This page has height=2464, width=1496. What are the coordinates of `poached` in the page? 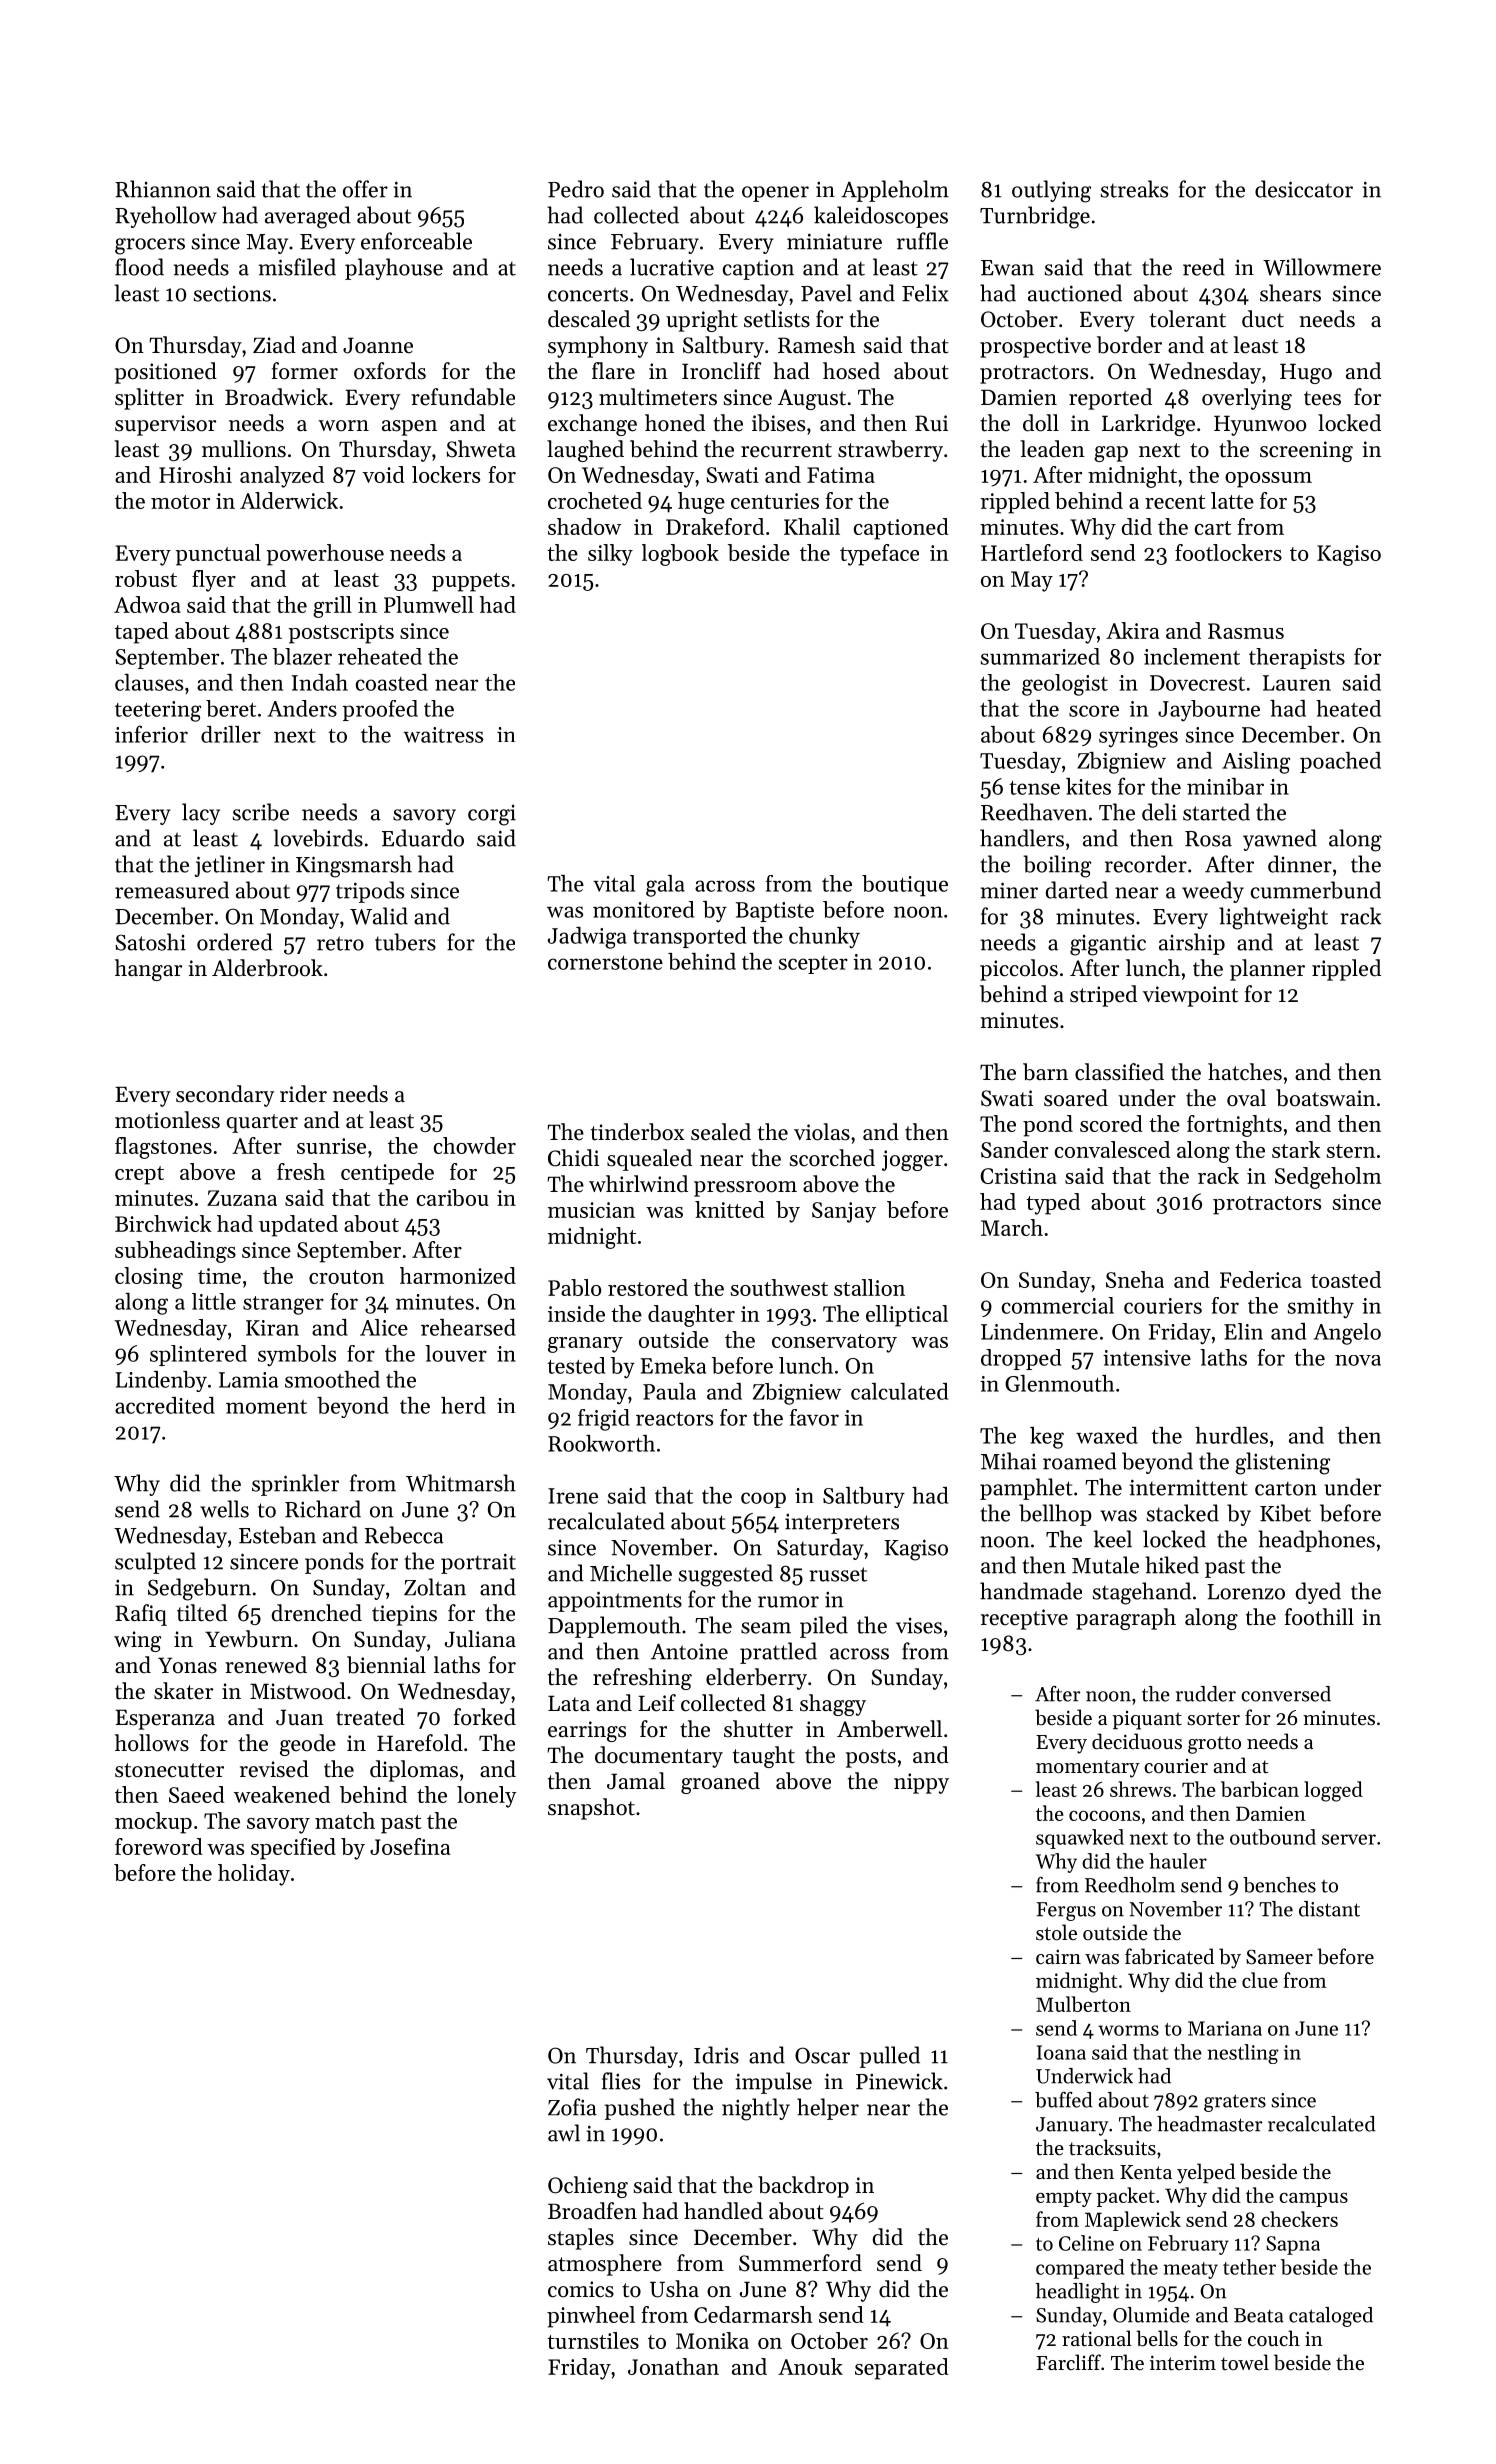 It's located at (1340, 762).
